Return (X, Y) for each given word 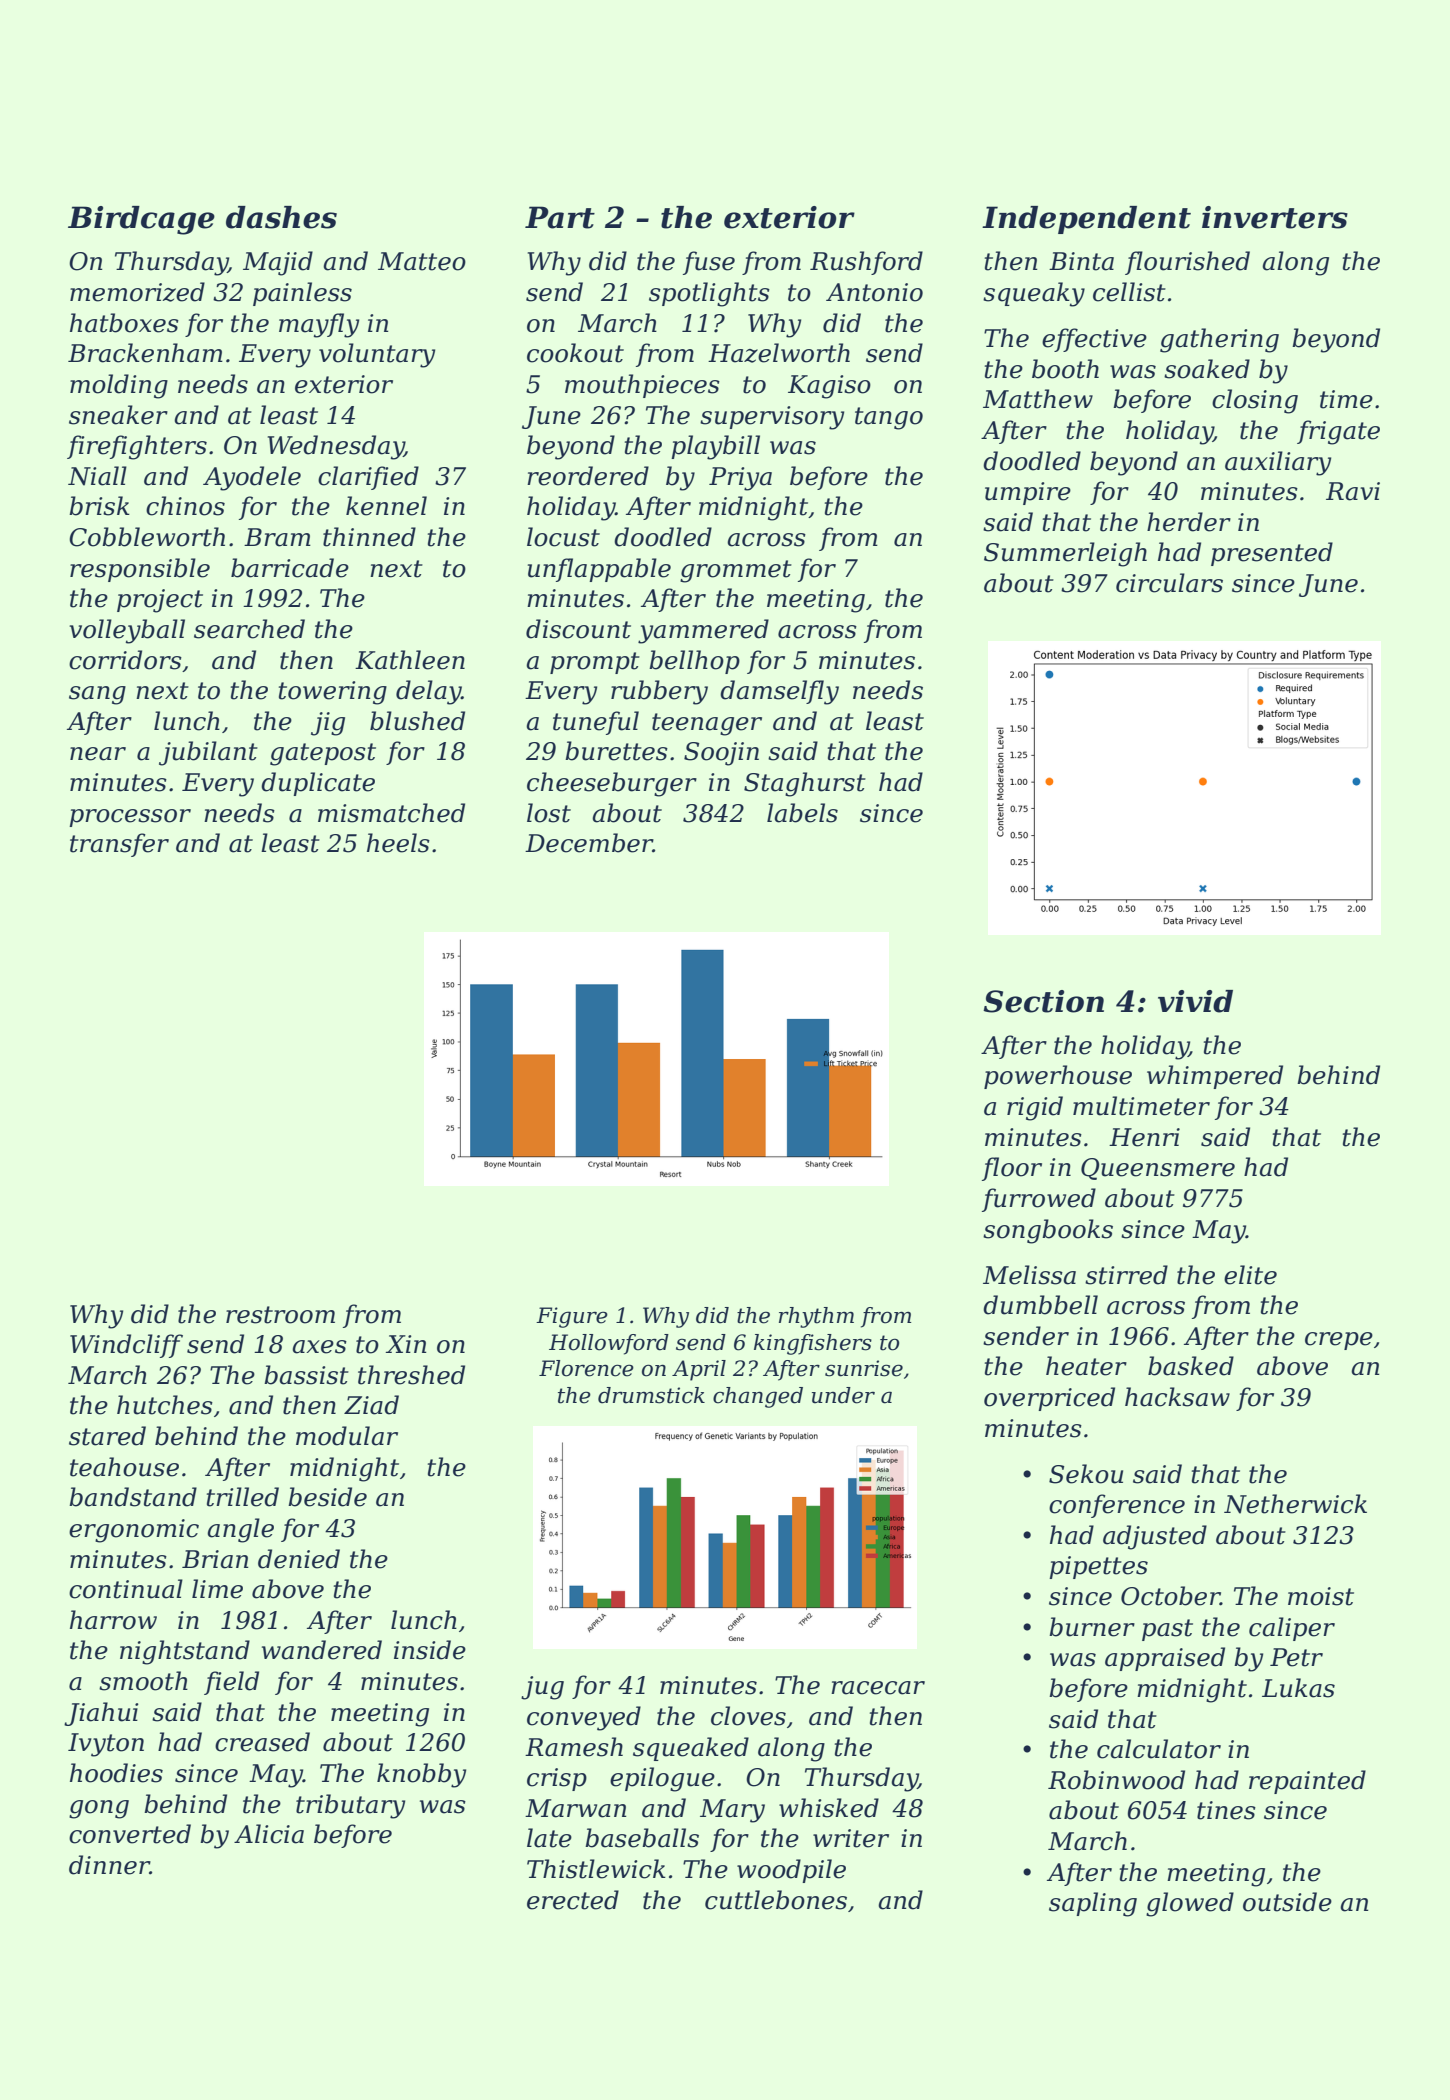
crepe (1339, 1341)
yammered (703, 631)
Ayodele (252, 478)
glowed (1190, 1904)
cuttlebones (776, 1900)
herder (1189, 522)
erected (573, 1900)
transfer (119, 845)
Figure (572, 1317)
